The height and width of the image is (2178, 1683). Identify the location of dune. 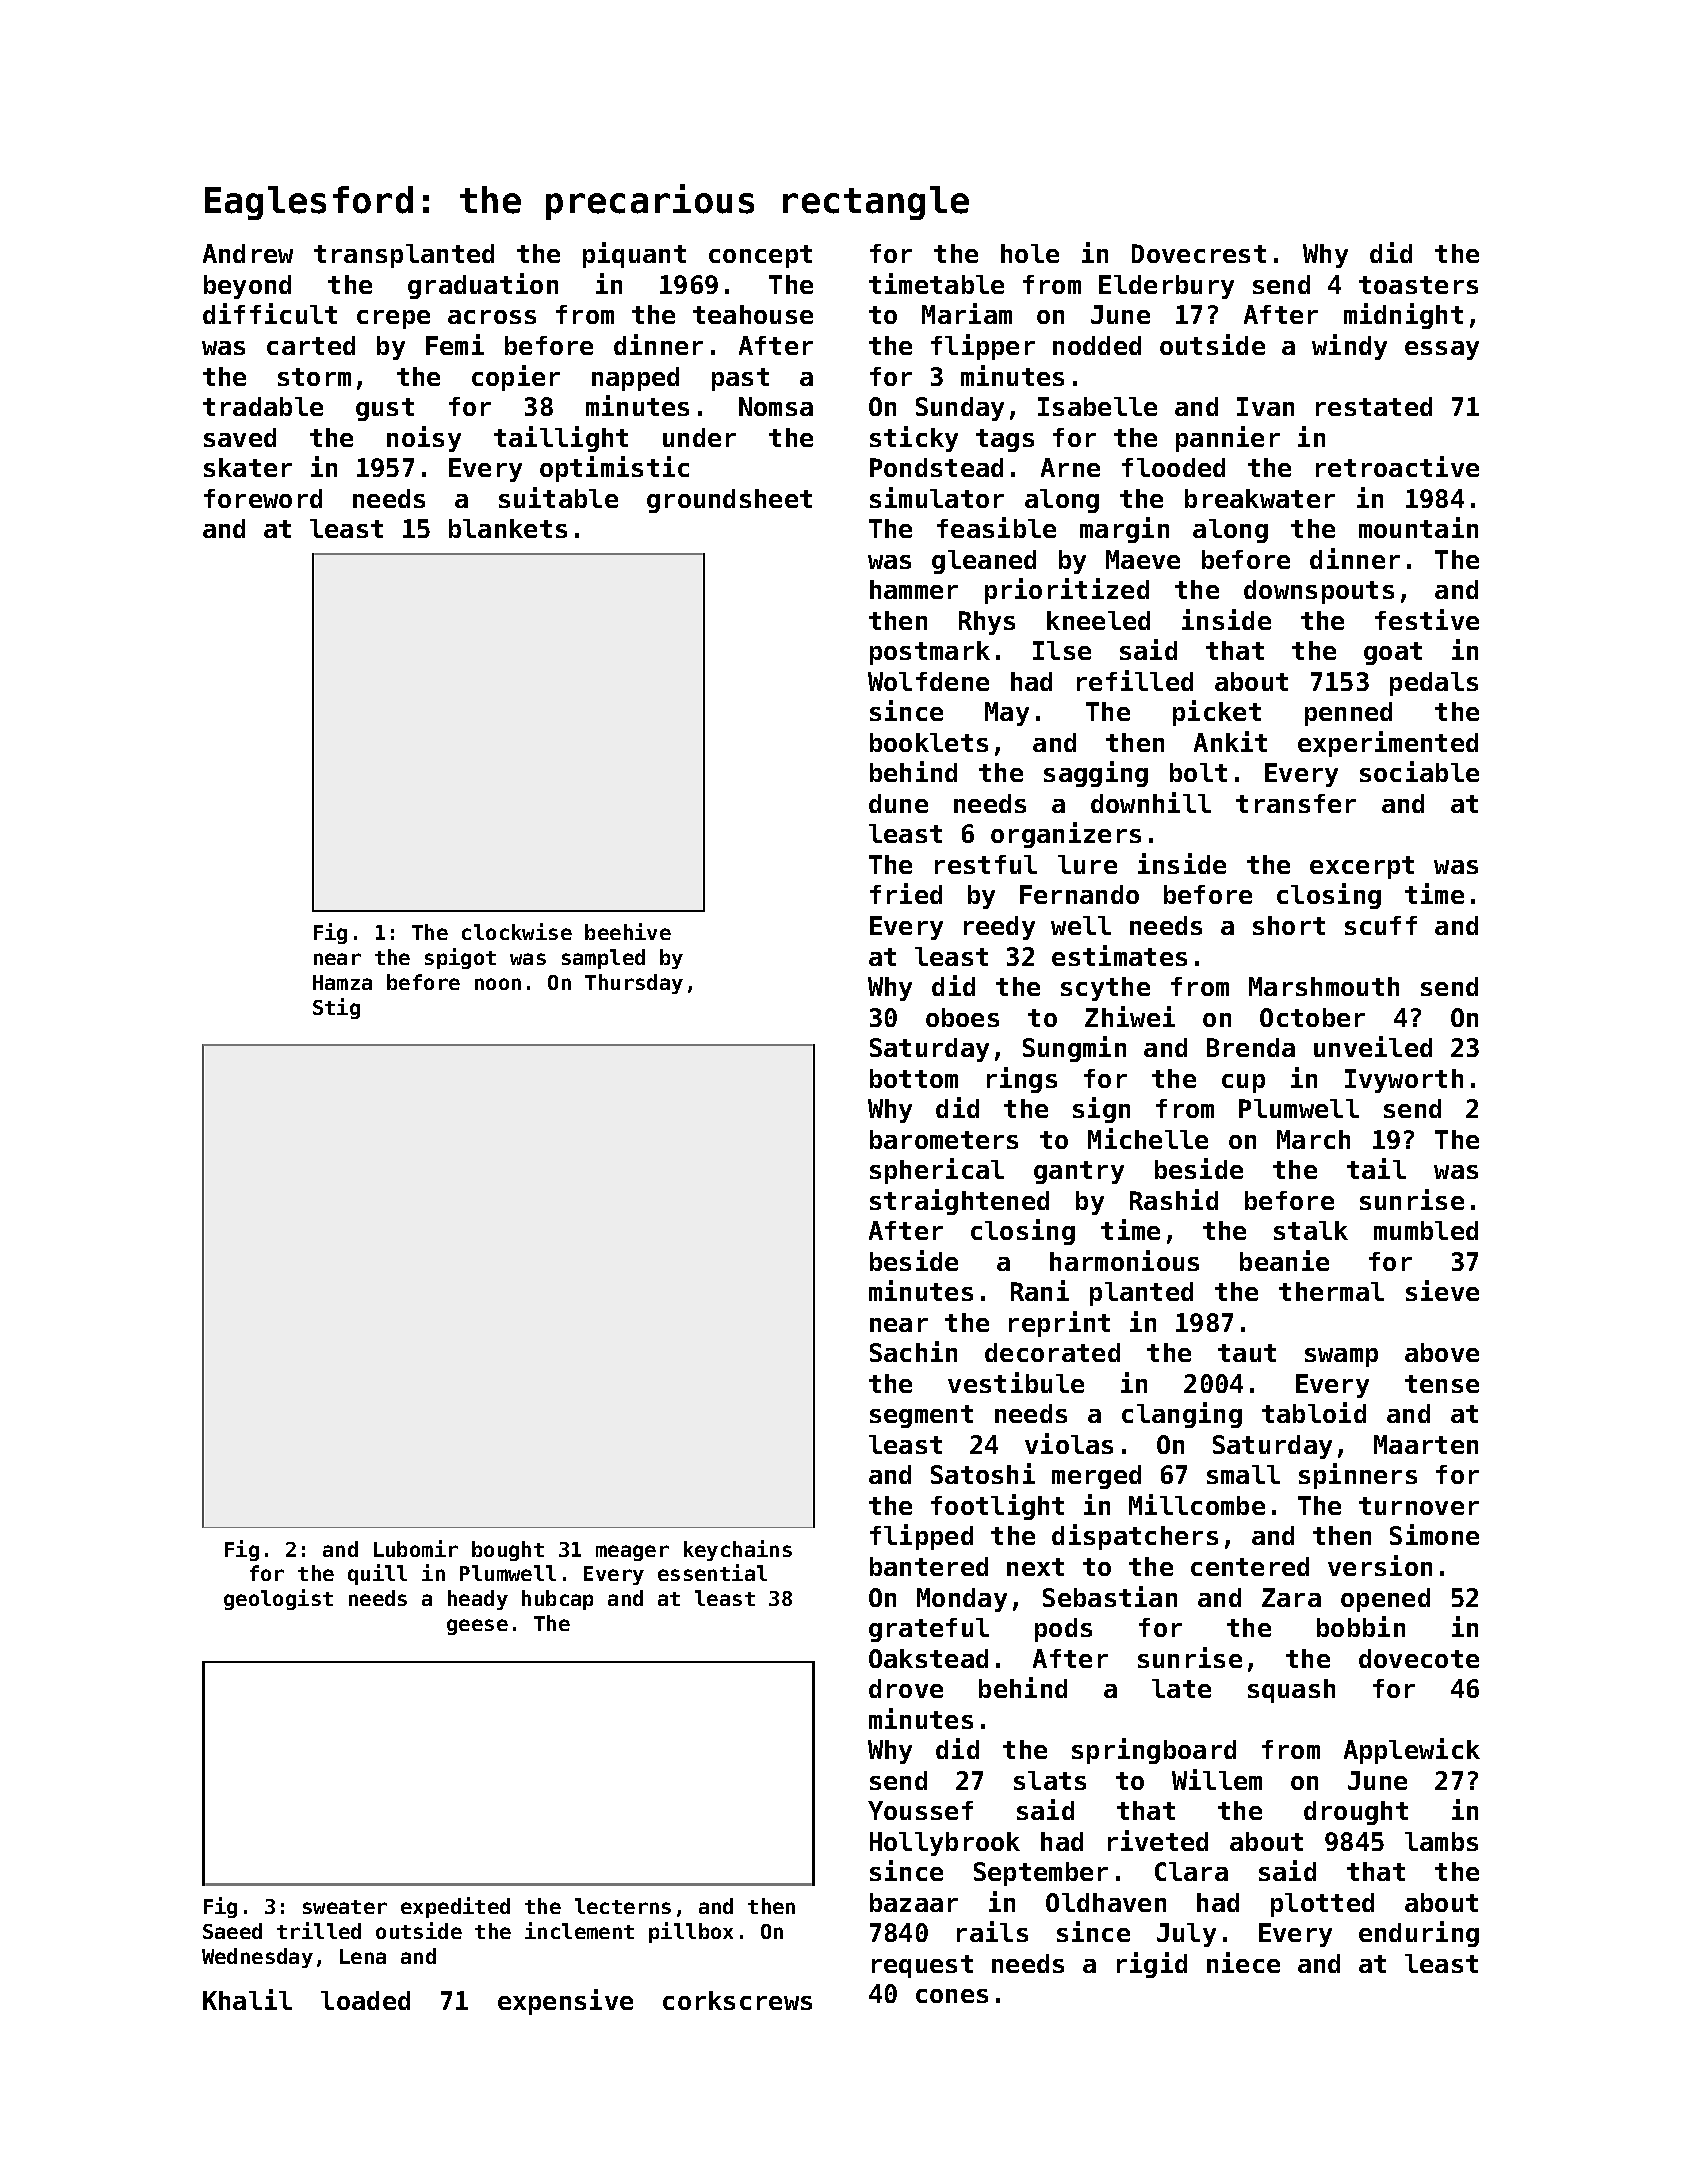
(898, 803).
